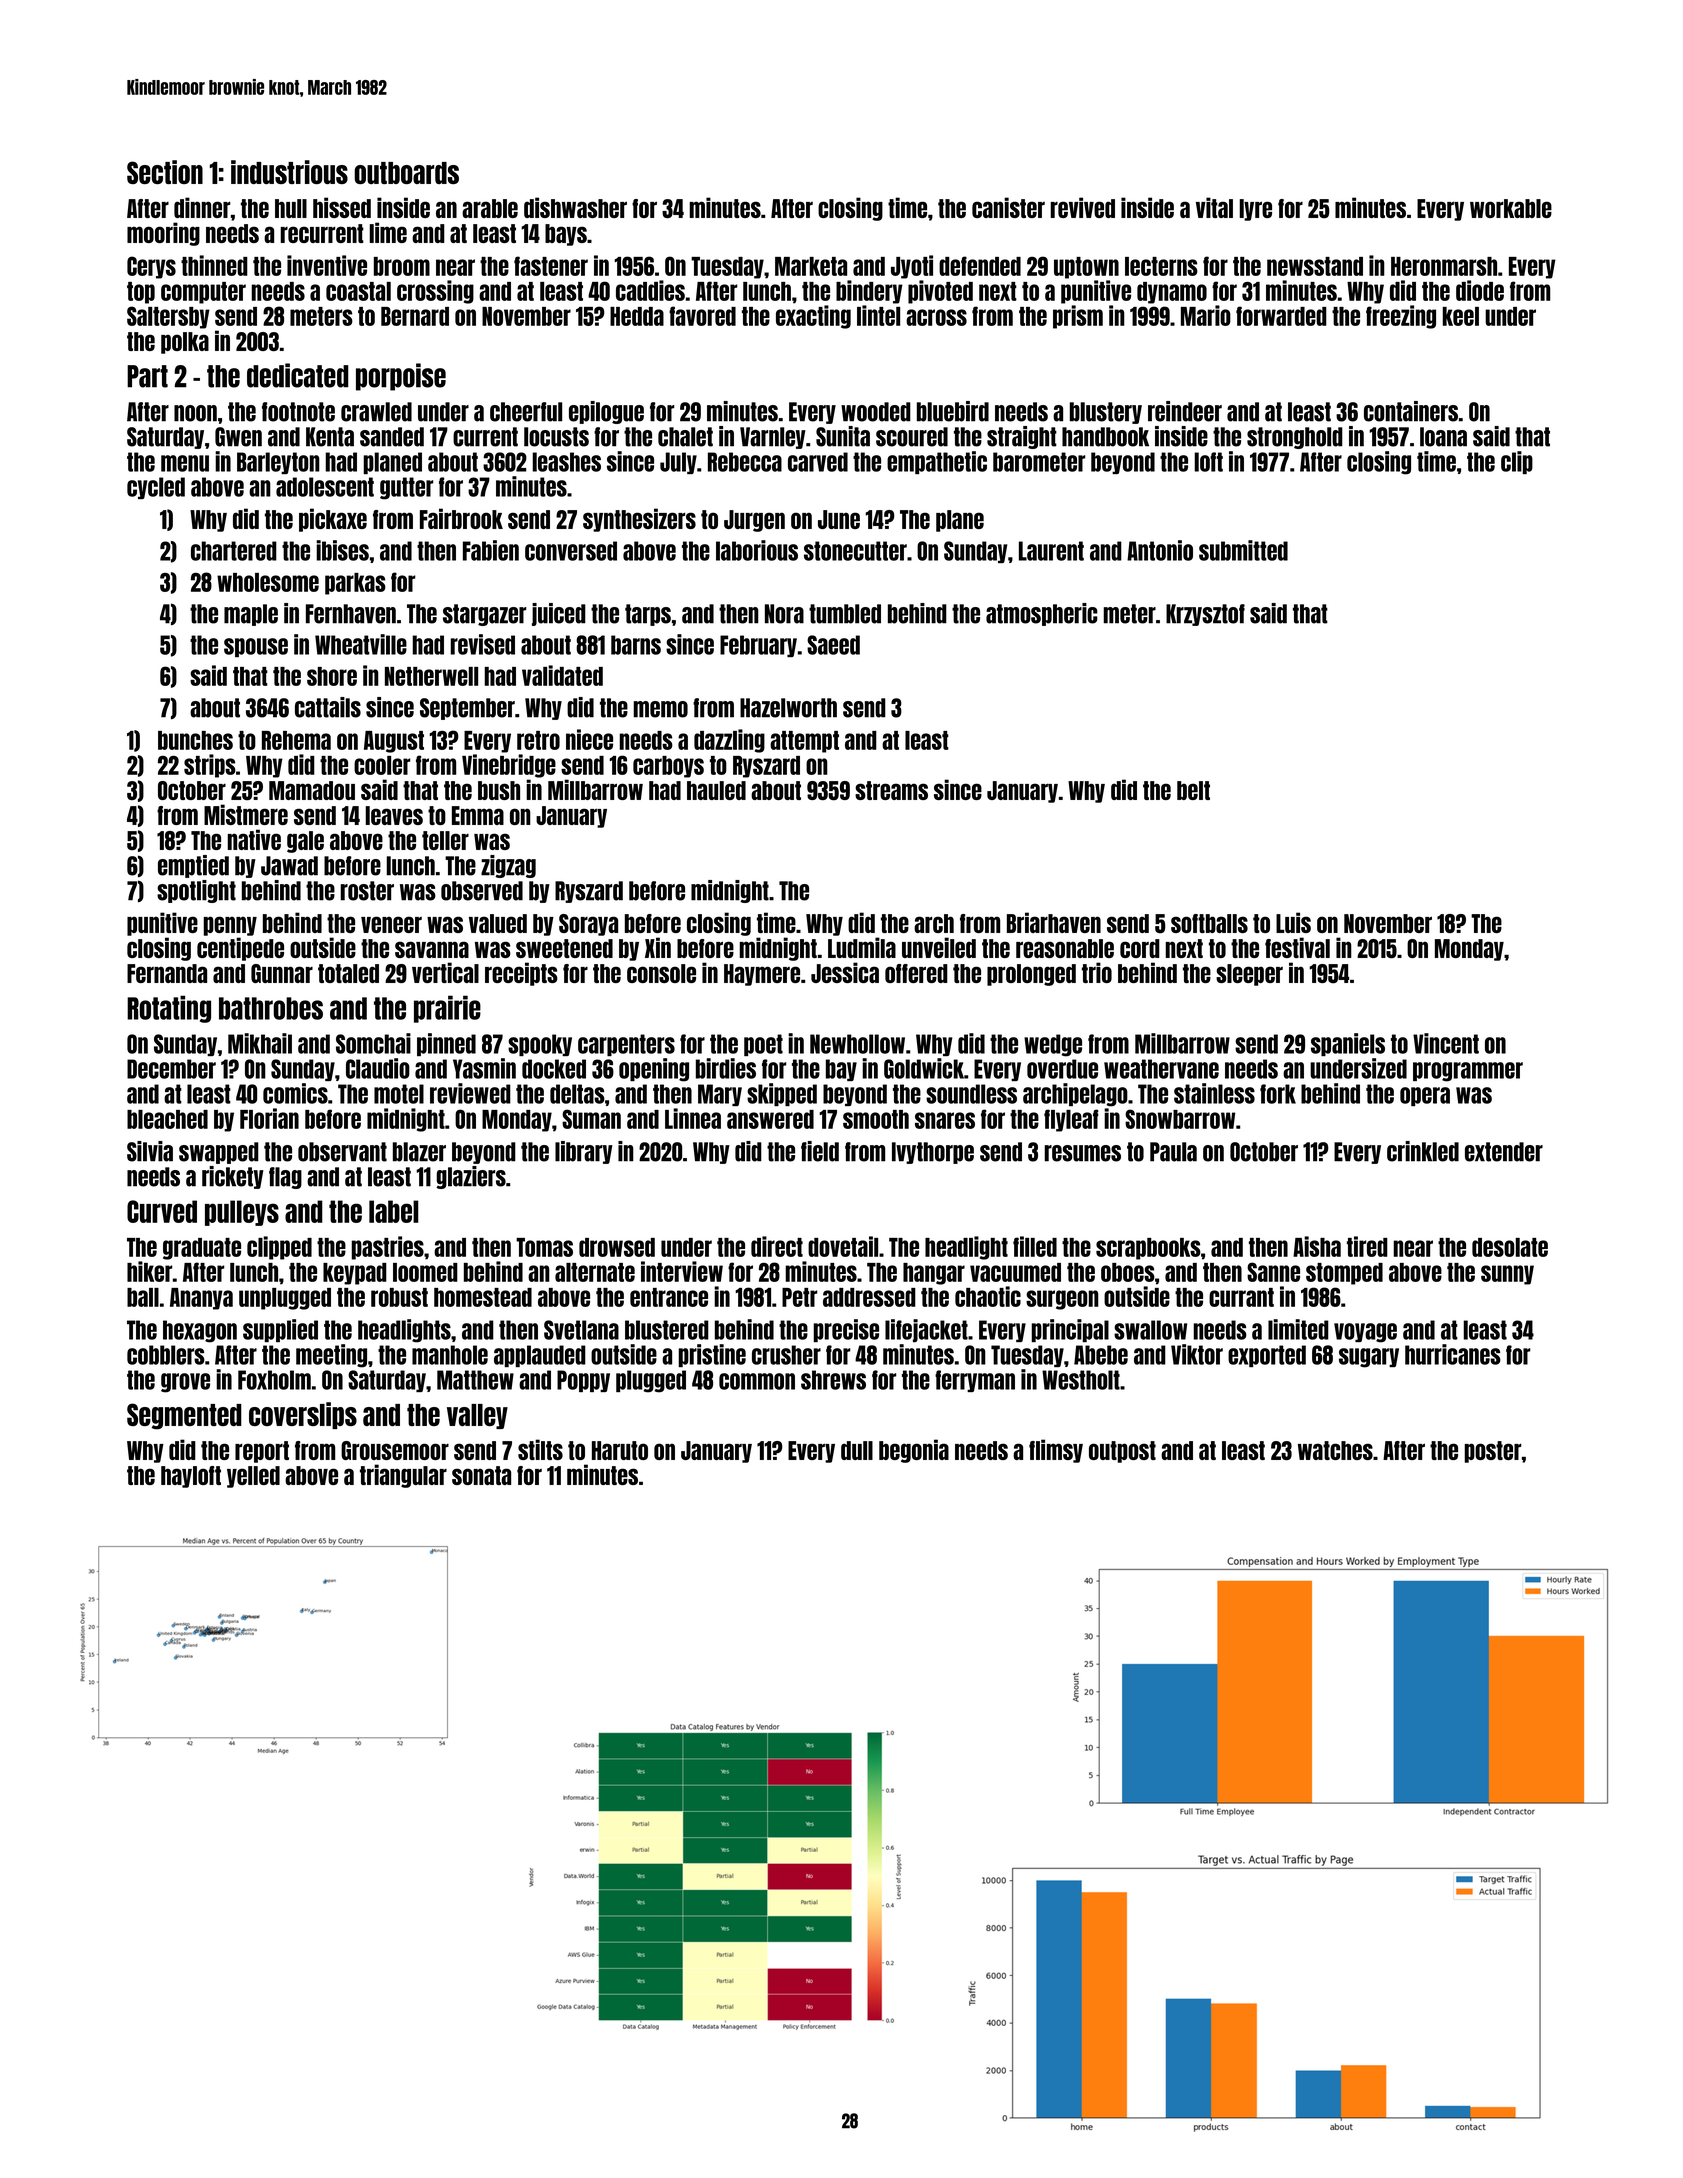 The width and height of the document is (1683, 2178). Describe the element at coordinates (1249, 975) in the document. I see `sleeper` at that location.
